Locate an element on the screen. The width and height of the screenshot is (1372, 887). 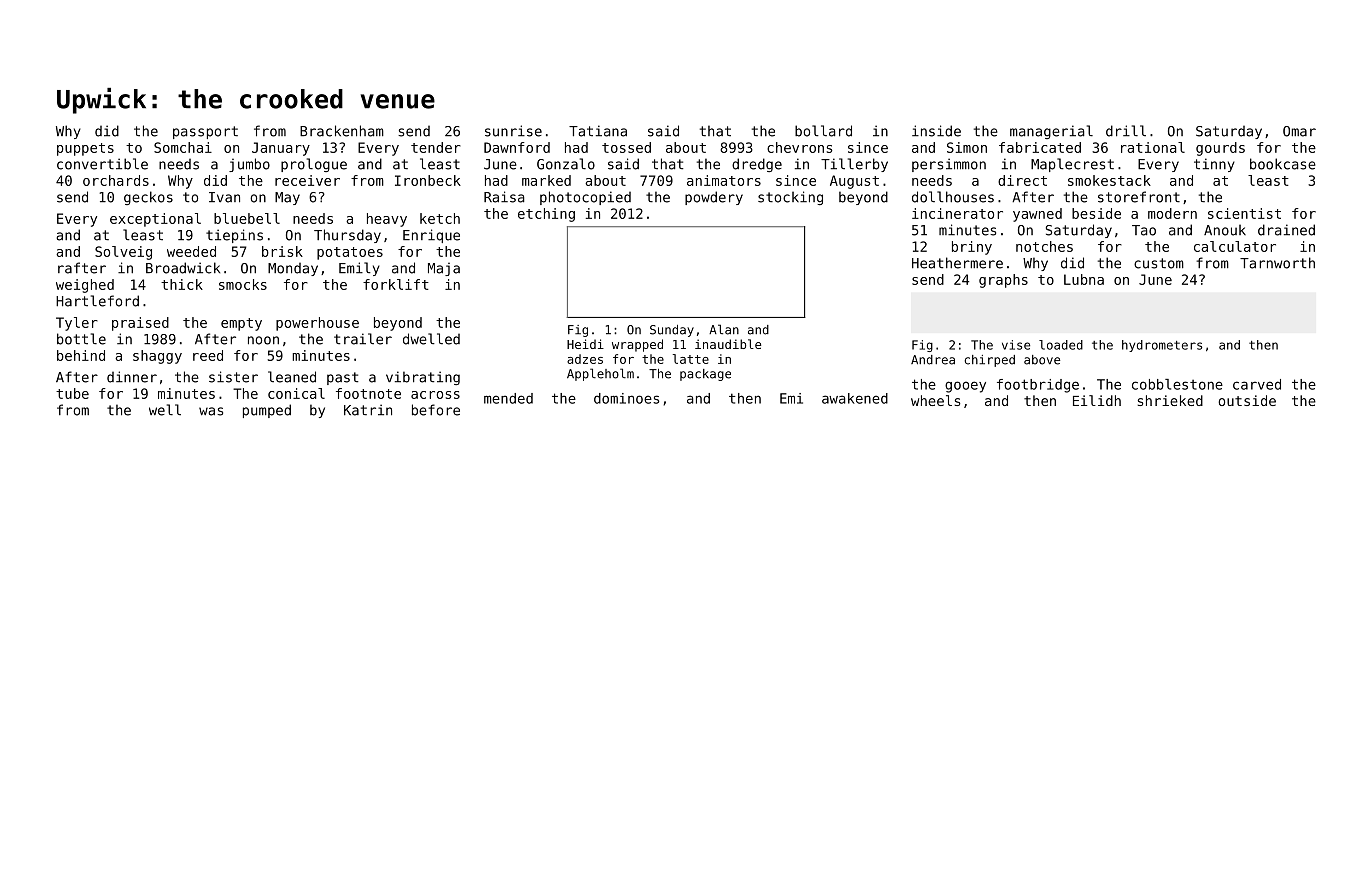
drill is located at coordinates (1126, 131).
